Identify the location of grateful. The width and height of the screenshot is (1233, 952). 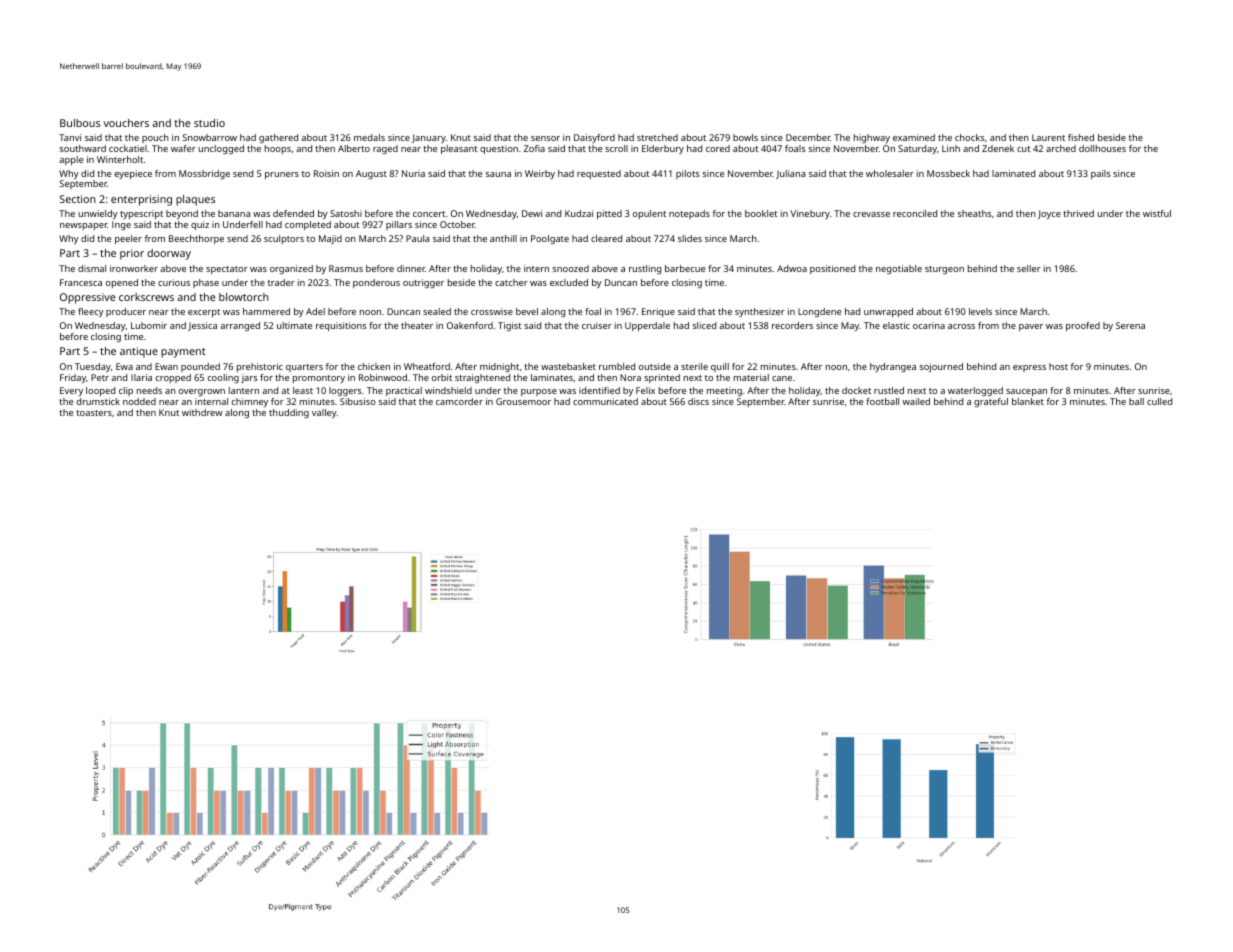
(991, 402).
